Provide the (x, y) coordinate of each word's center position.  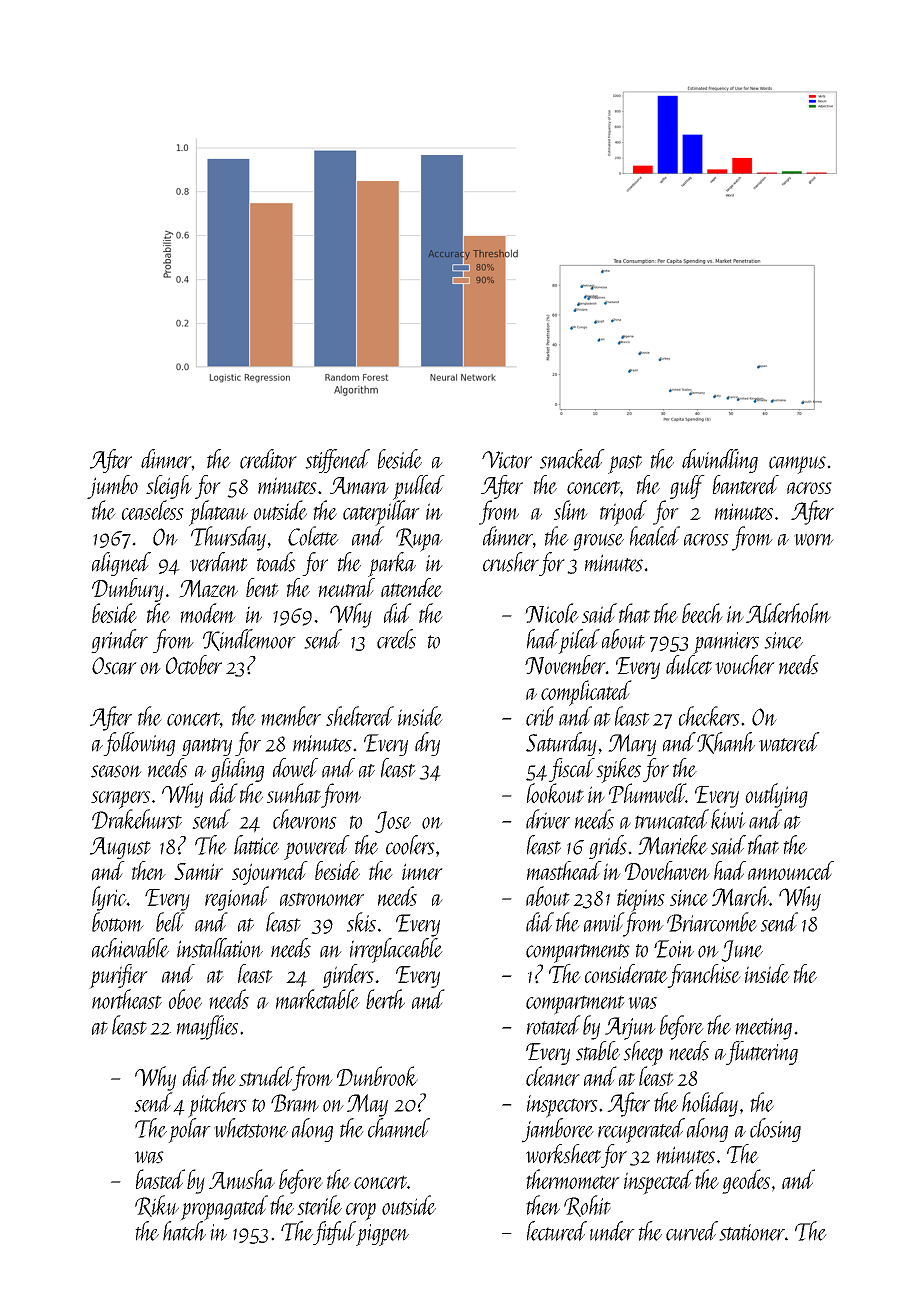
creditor (268, 459)
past (625, 464)
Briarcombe (712, 922)
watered (789, 742)
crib (540, 716)
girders (348, 976)
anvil (604, 922)
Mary (632, 745)
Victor (507, 460)
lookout (555, 793)
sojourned (270, 873)
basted (160, 1179)
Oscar (114, 666)
